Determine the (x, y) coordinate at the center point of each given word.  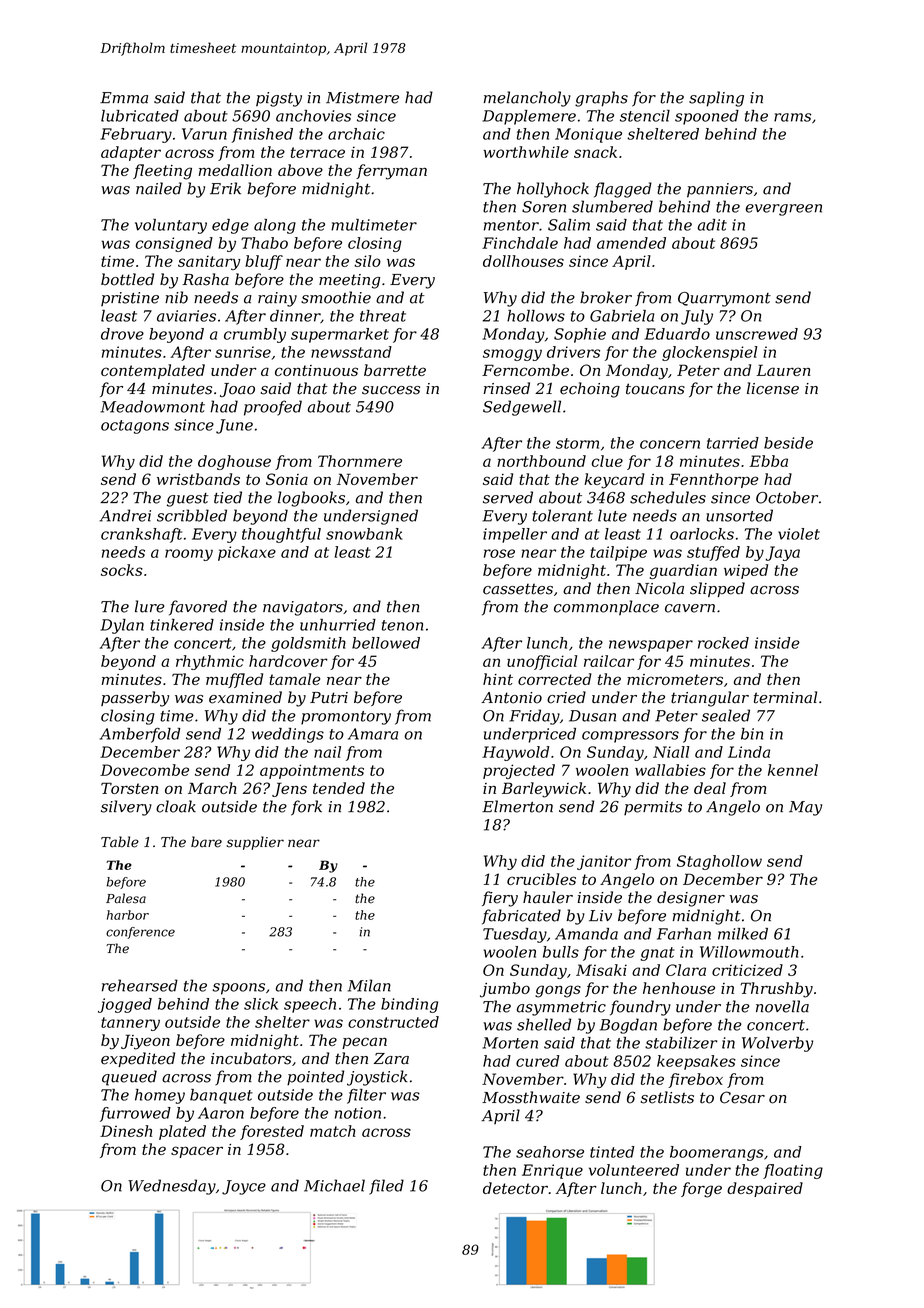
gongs (558, 991)
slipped (717, 589)
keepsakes (696, 1062)
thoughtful (281, 535)
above (300, 170)
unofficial (542, 662)
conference (140, 933)
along (275, 226)
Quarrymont (724, 299)
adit (712, 225)
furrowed (135, 1114)
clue (607, 461)
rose (499, 553)
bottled (127, 279)
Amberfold (140, 735)
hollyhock (553, 190)
